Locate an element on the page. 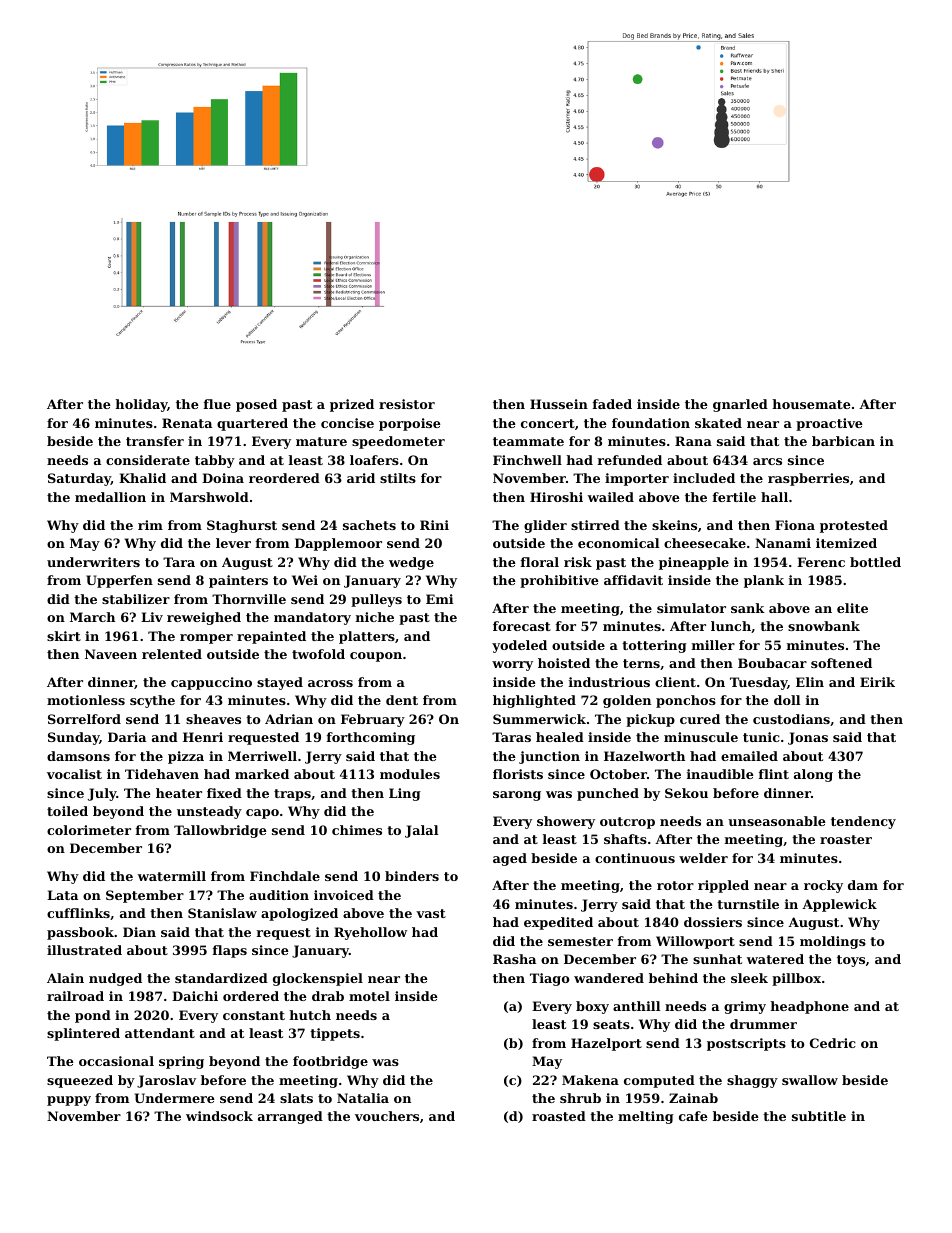  flue is located at coordinates (217, 404).
